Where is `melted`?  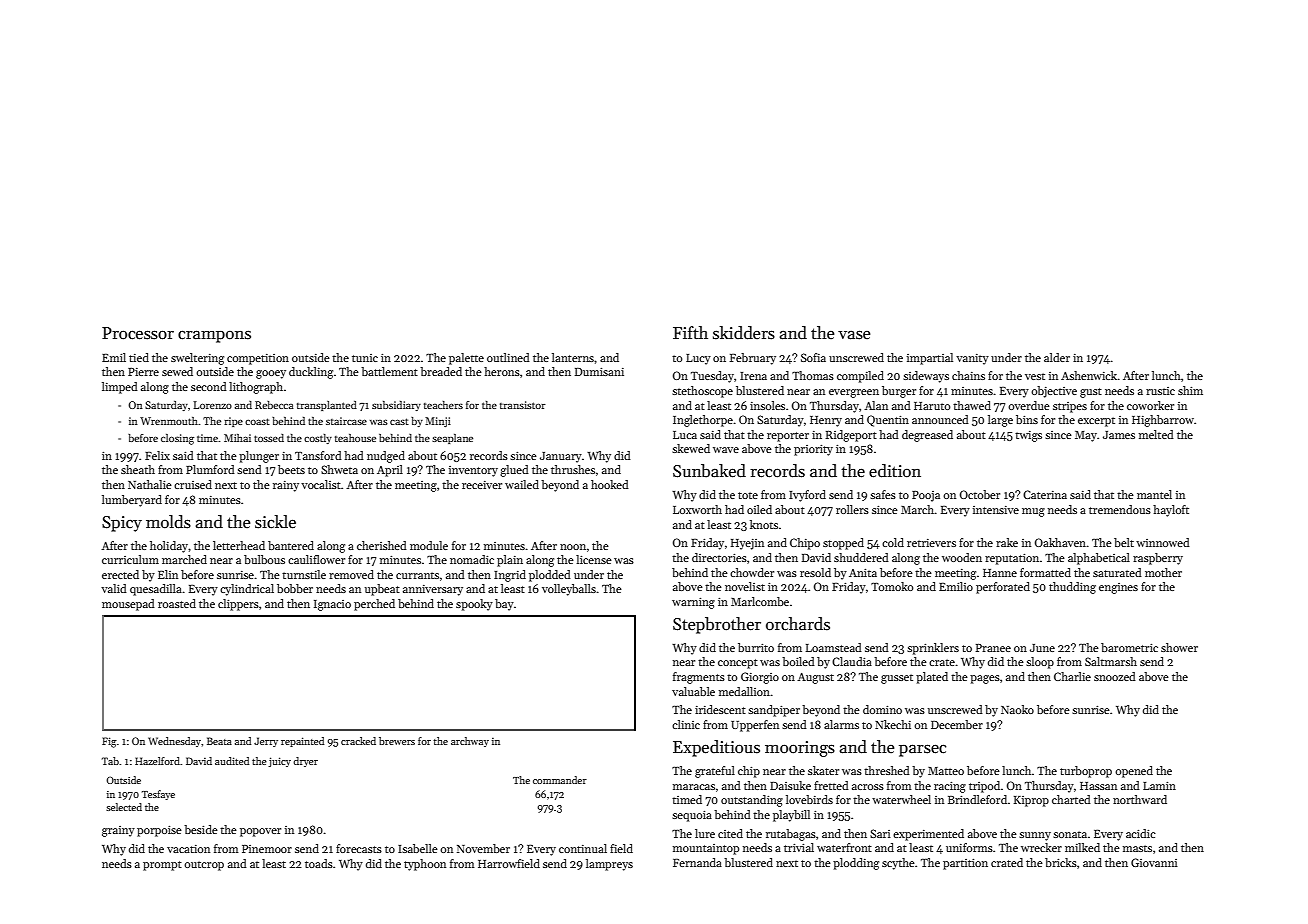 melted is located at coordinates (1156, 434).
